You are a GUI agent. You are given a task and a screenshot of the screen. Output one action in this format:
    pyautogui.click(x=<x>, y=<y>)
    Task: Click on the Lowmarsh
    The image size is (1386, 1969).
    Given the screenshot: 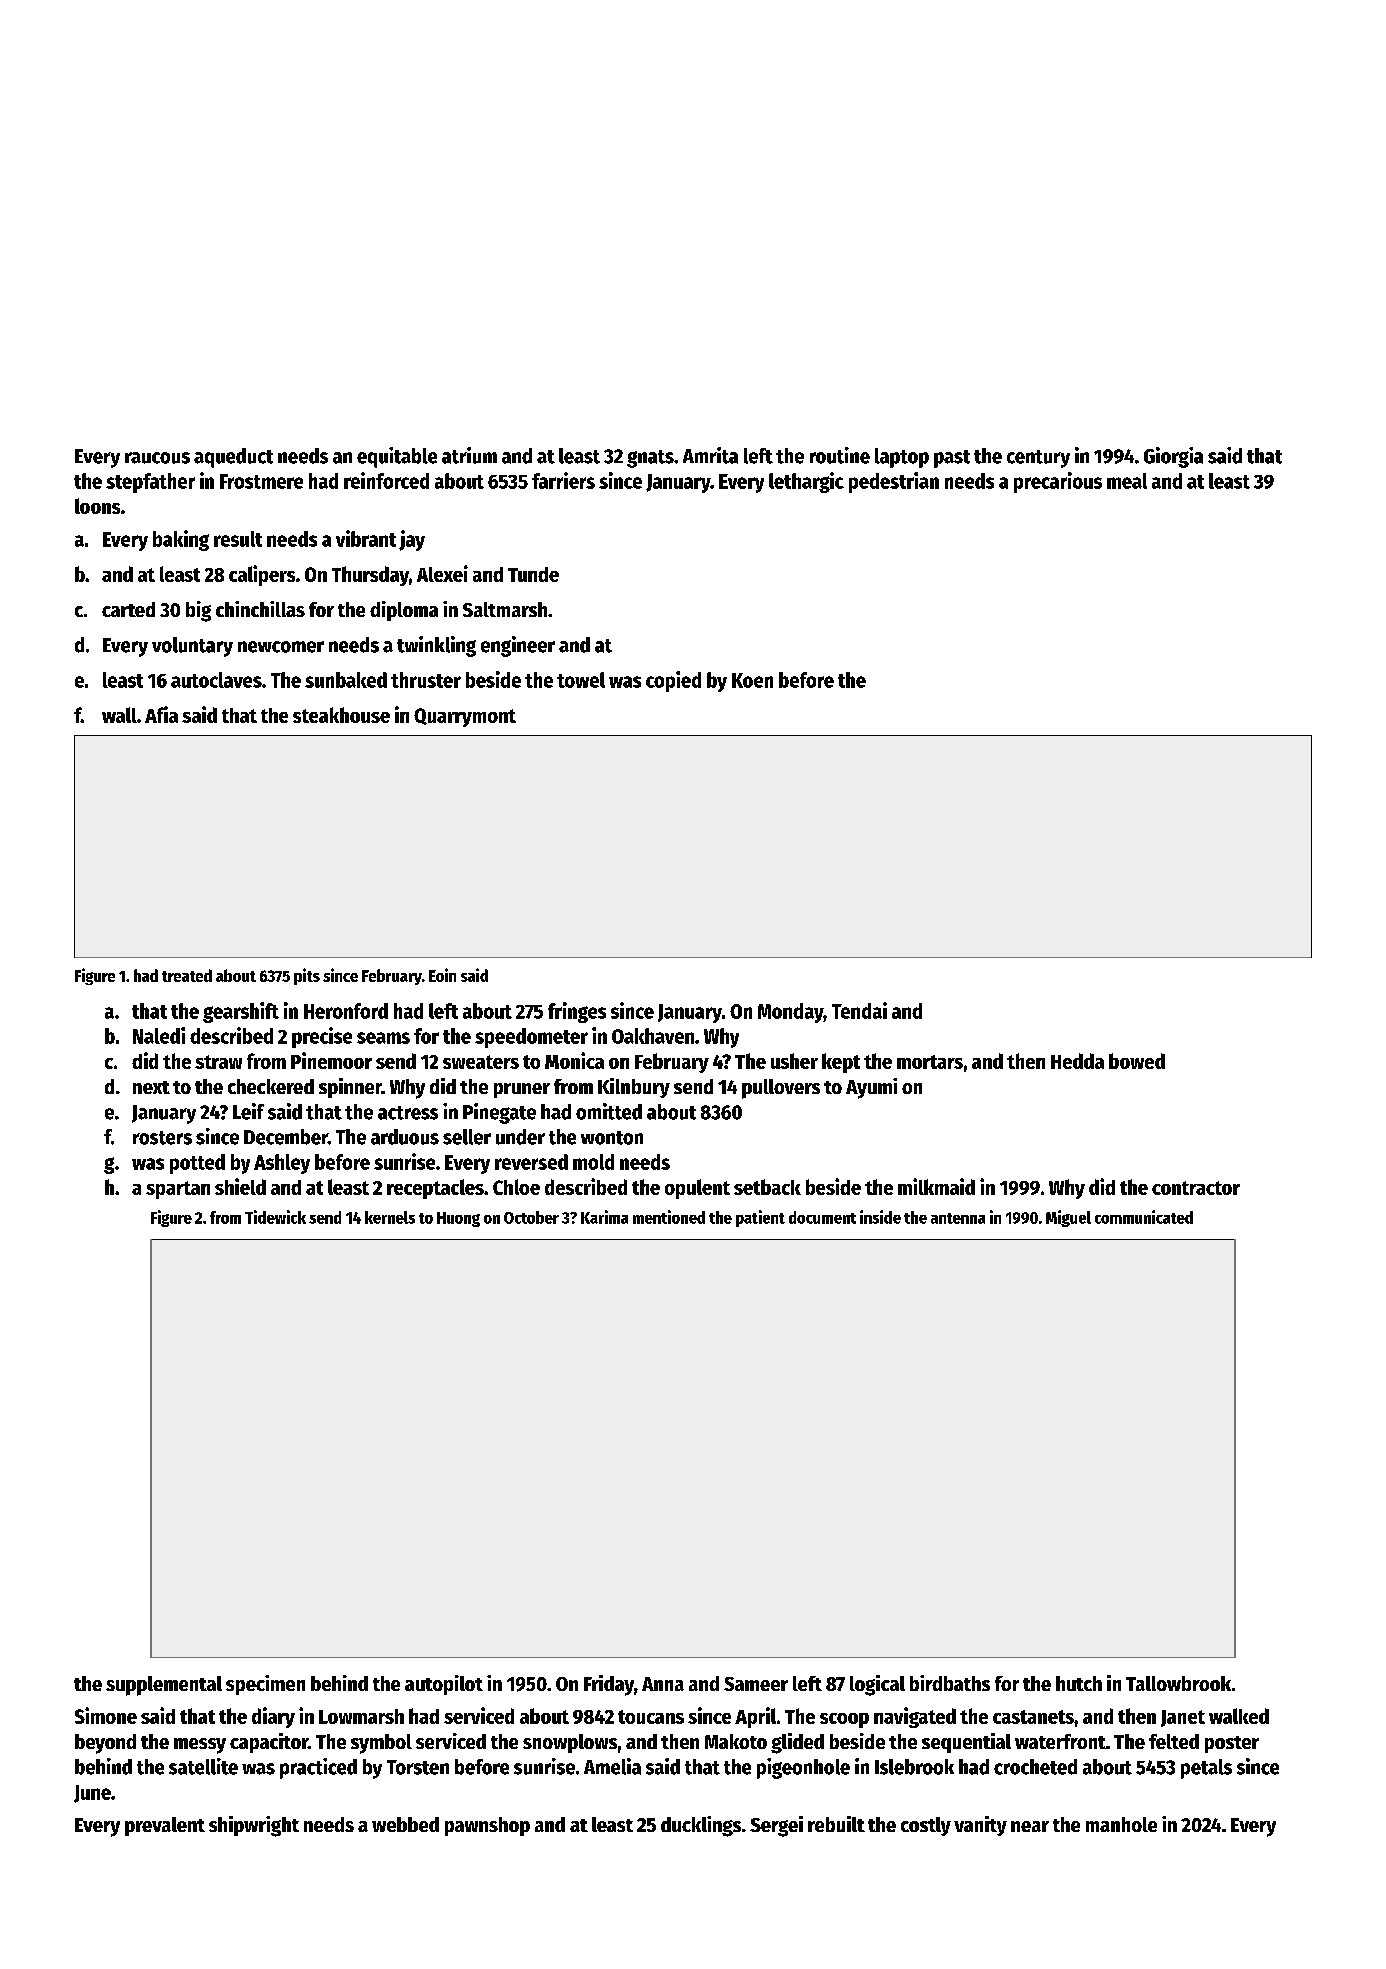 What is the action you would take?
    pyautogui.click(x=361, y=1716)
